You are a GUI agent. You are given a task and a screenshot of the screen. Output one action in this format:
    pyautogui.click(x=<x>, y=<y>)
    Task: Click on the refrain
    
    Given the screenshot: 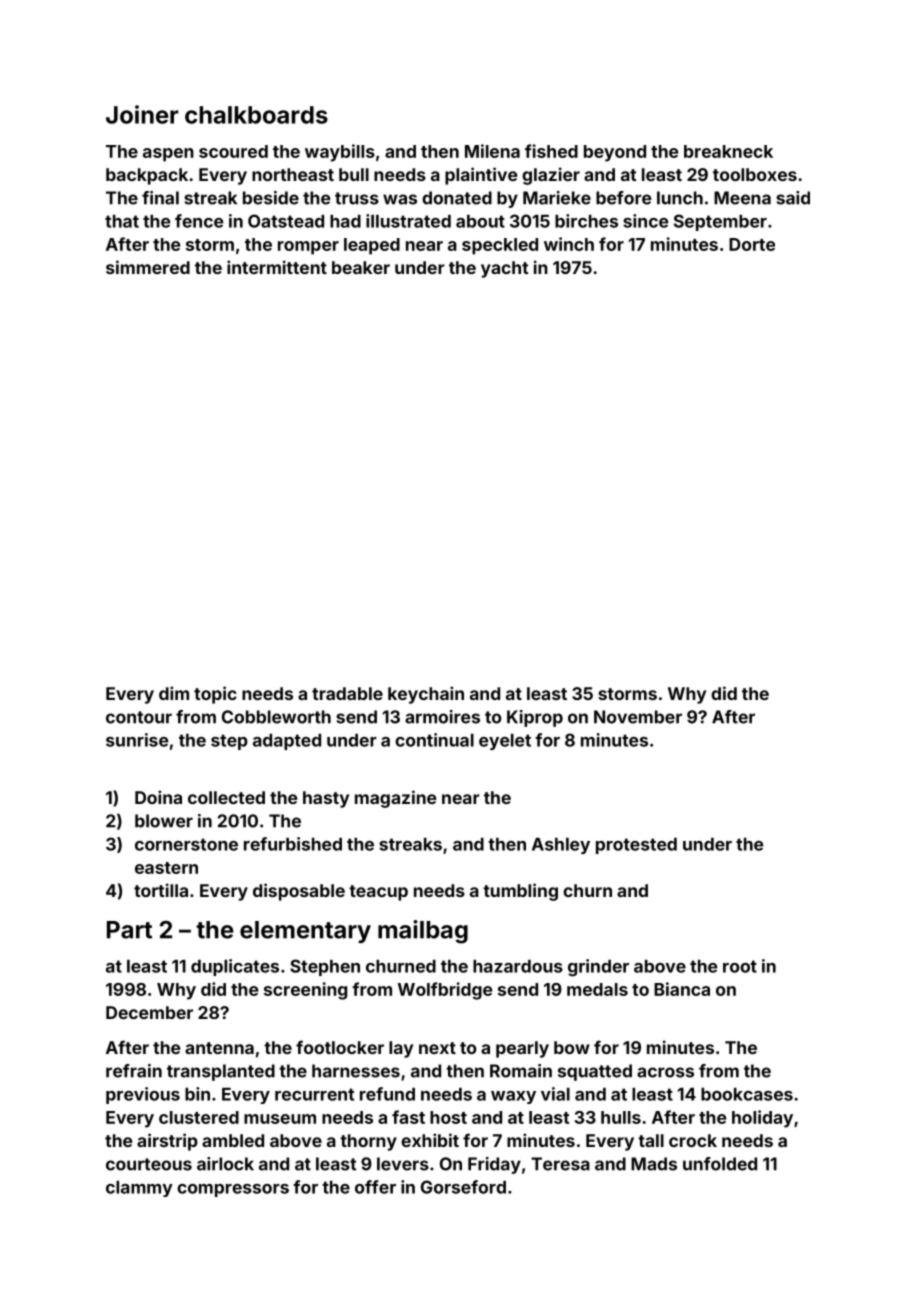 What is the action you would take?
    pyautogui.click(x=134, y=1071)
